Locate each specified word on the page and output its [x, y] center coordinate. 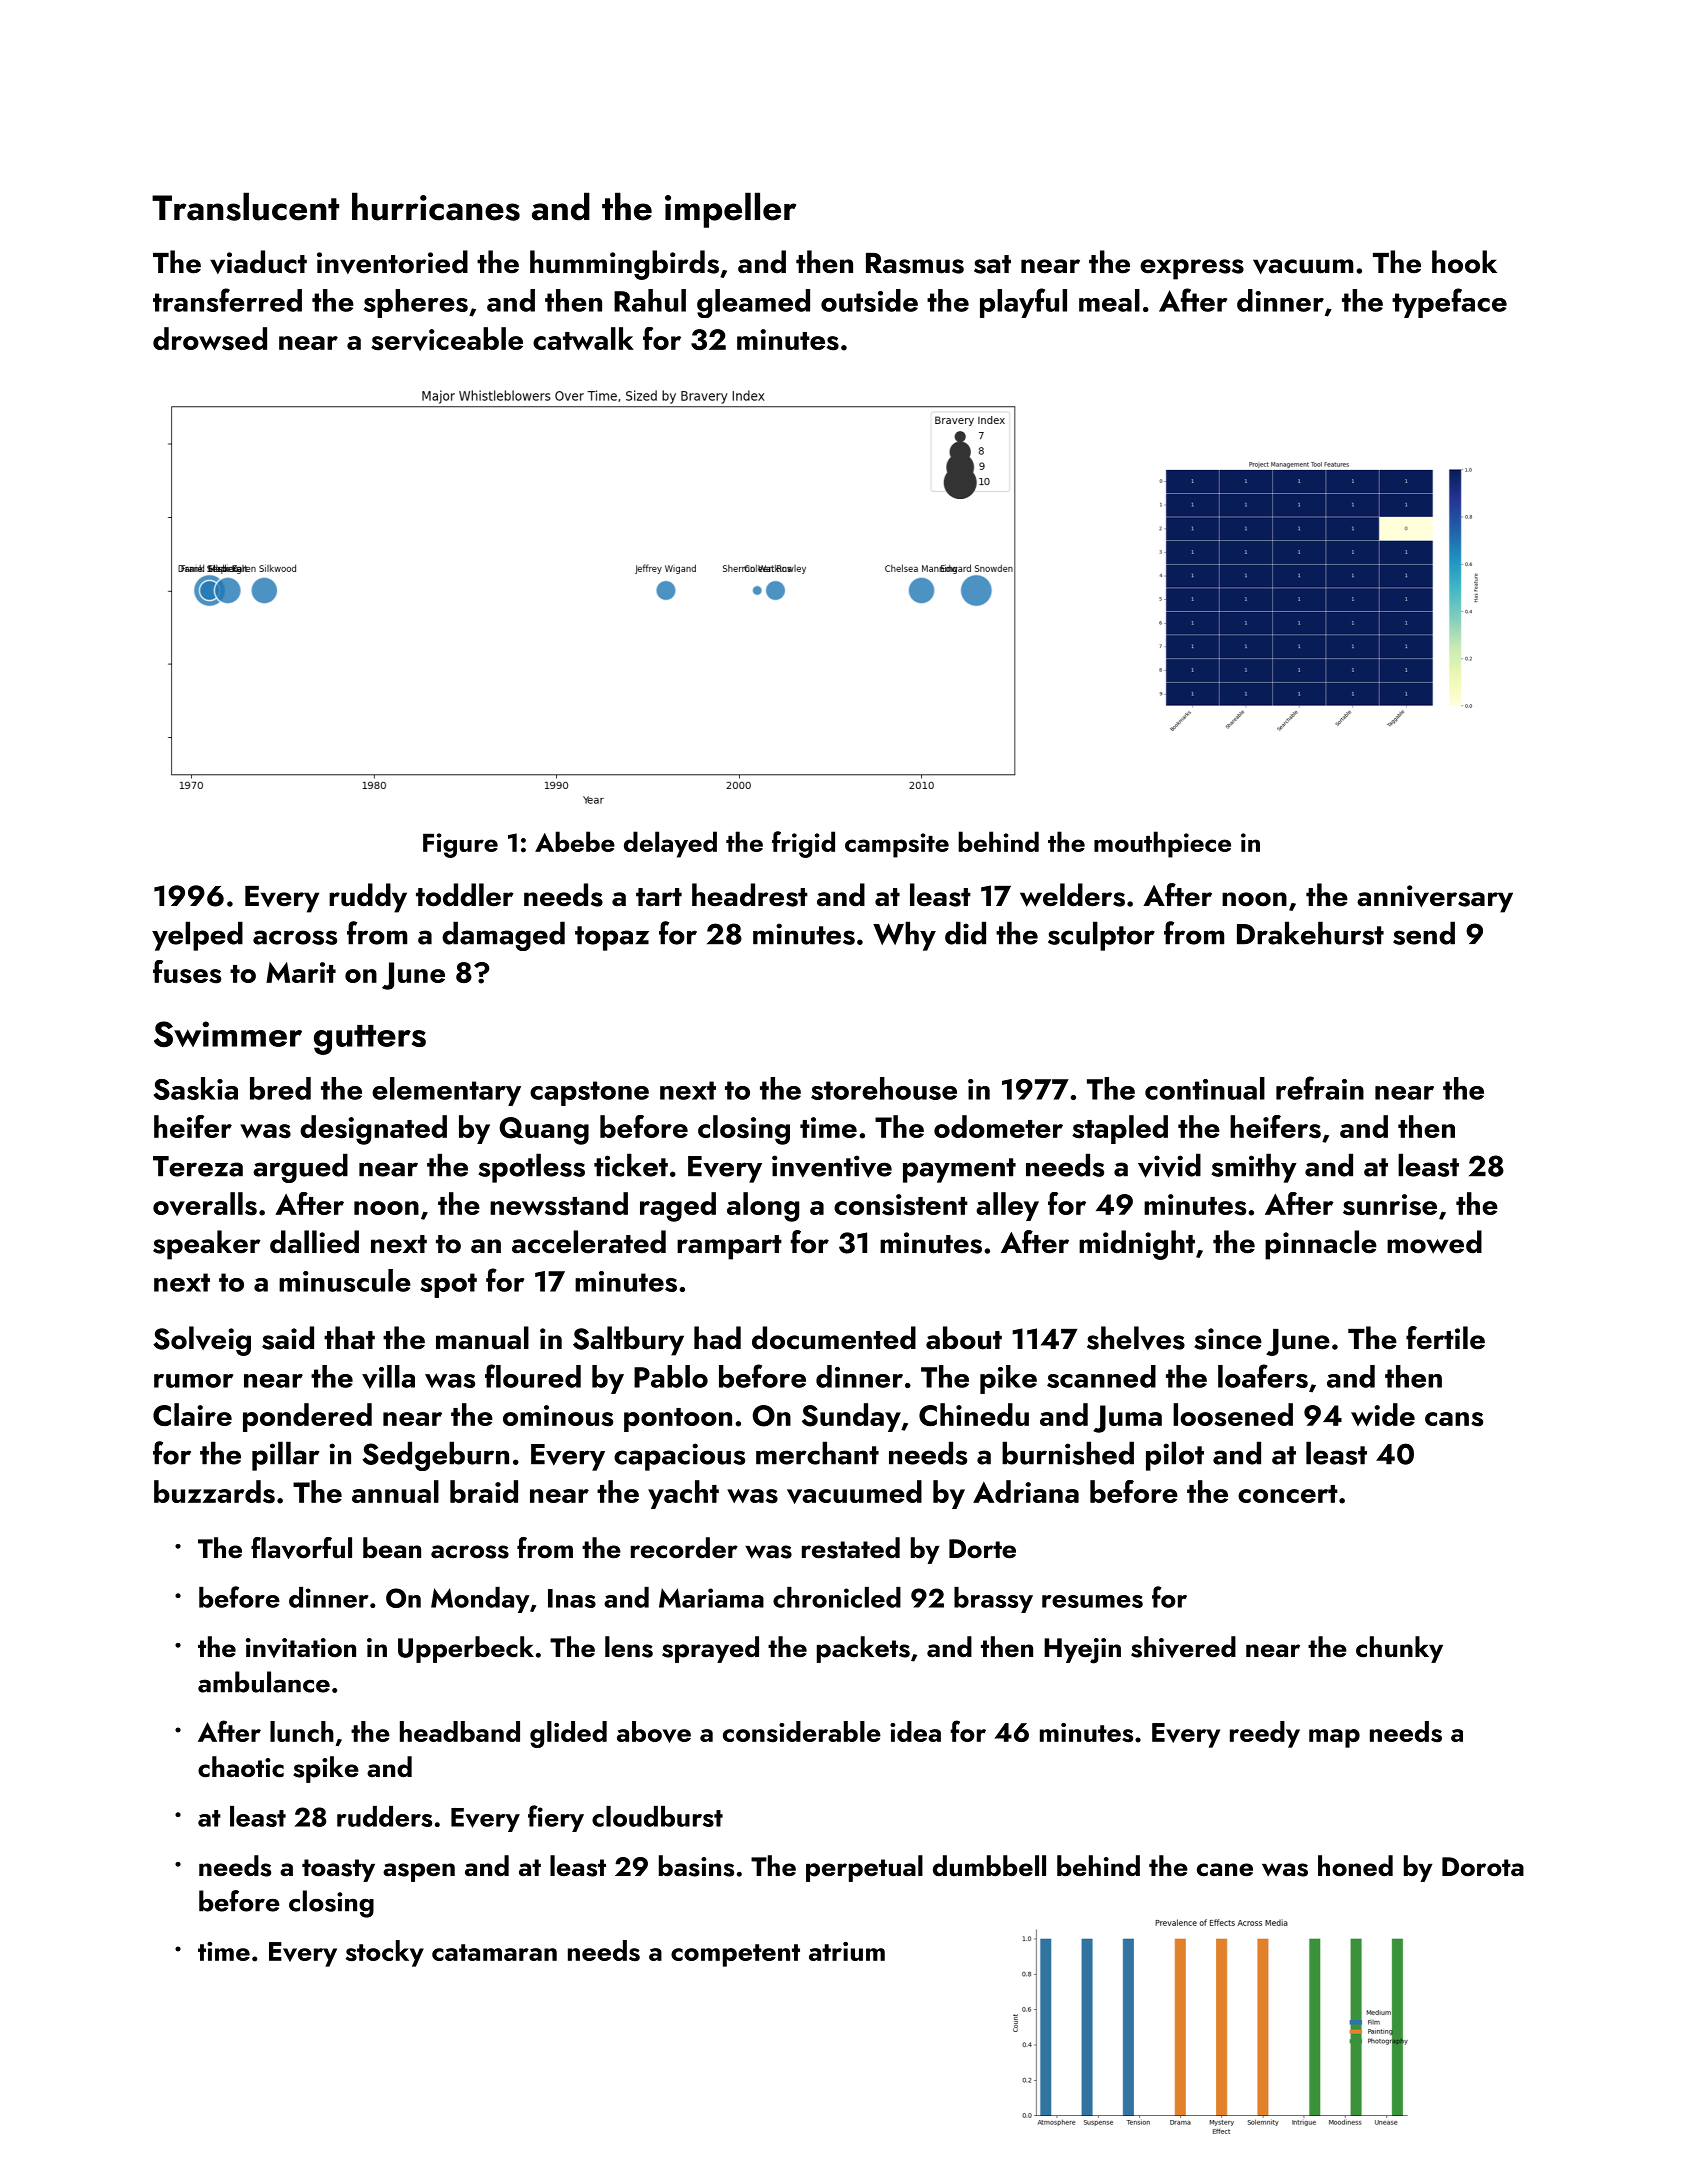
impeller [730, 210]
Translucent [245, 206]
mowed [1434, 1242]
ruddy [368, 898]
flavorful [301, 1548]
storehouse [884, 1088]
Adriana [1026, 1491]
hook [1464, 262]
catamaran [494, 1952]
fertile [1445, 1338]
